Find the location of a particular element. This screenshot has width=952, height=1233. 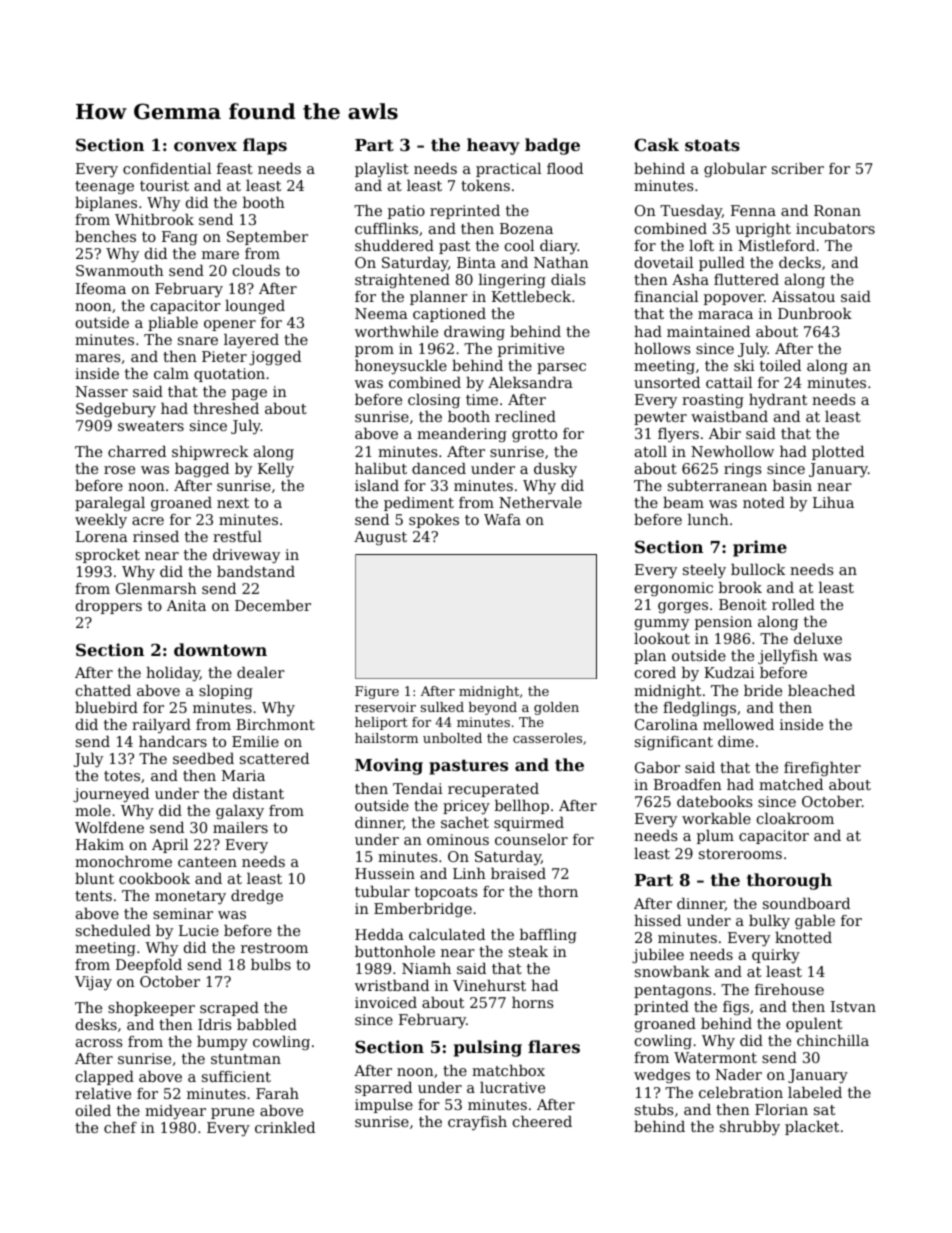

sweaters is located at coordinates (151, 426).
